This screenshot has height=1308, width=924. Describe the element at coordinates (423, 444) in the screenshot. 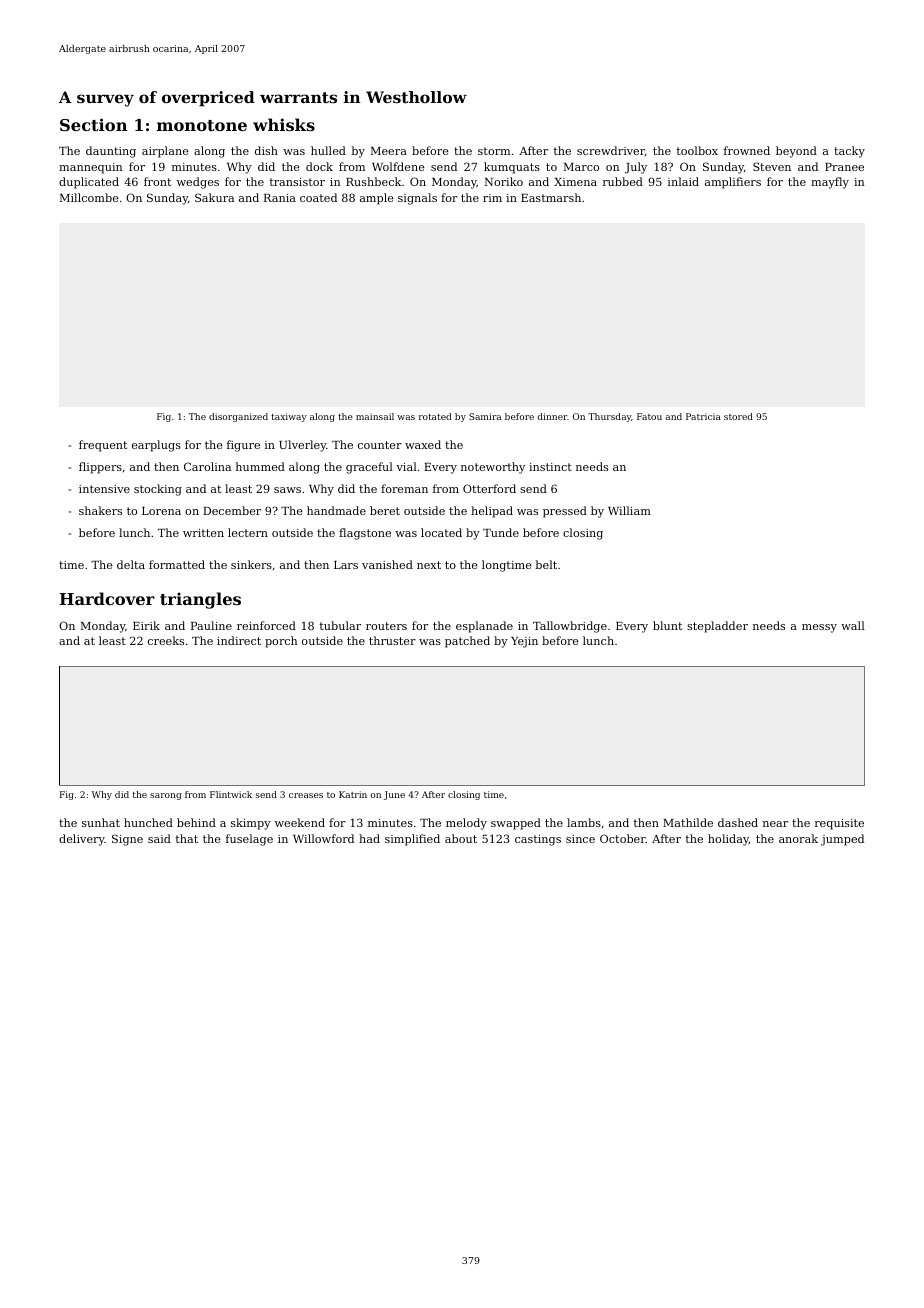

I see `waxed` at that location.
